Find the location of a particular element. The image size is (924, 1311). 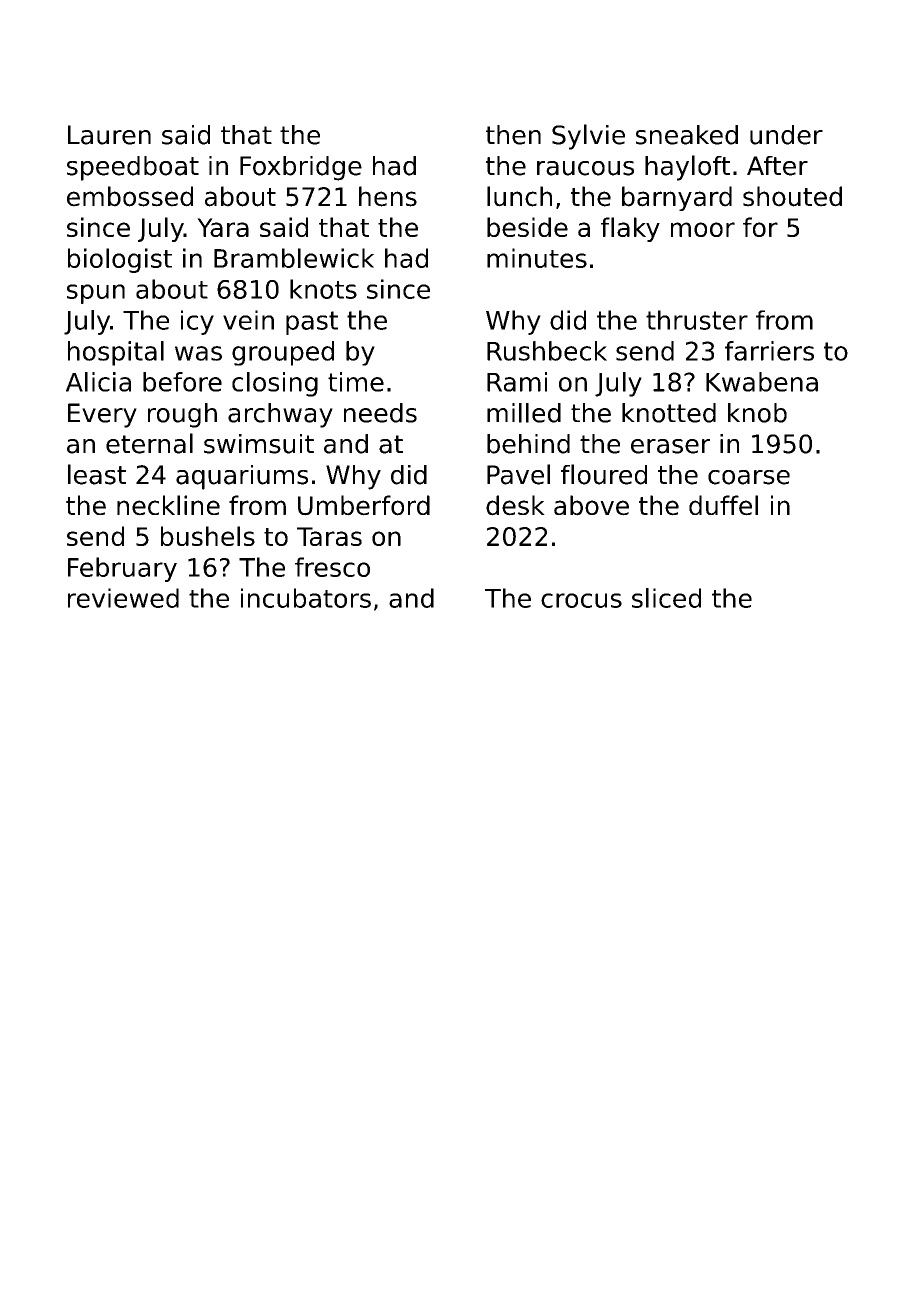

embossed is located at coordinates (130, 196).
